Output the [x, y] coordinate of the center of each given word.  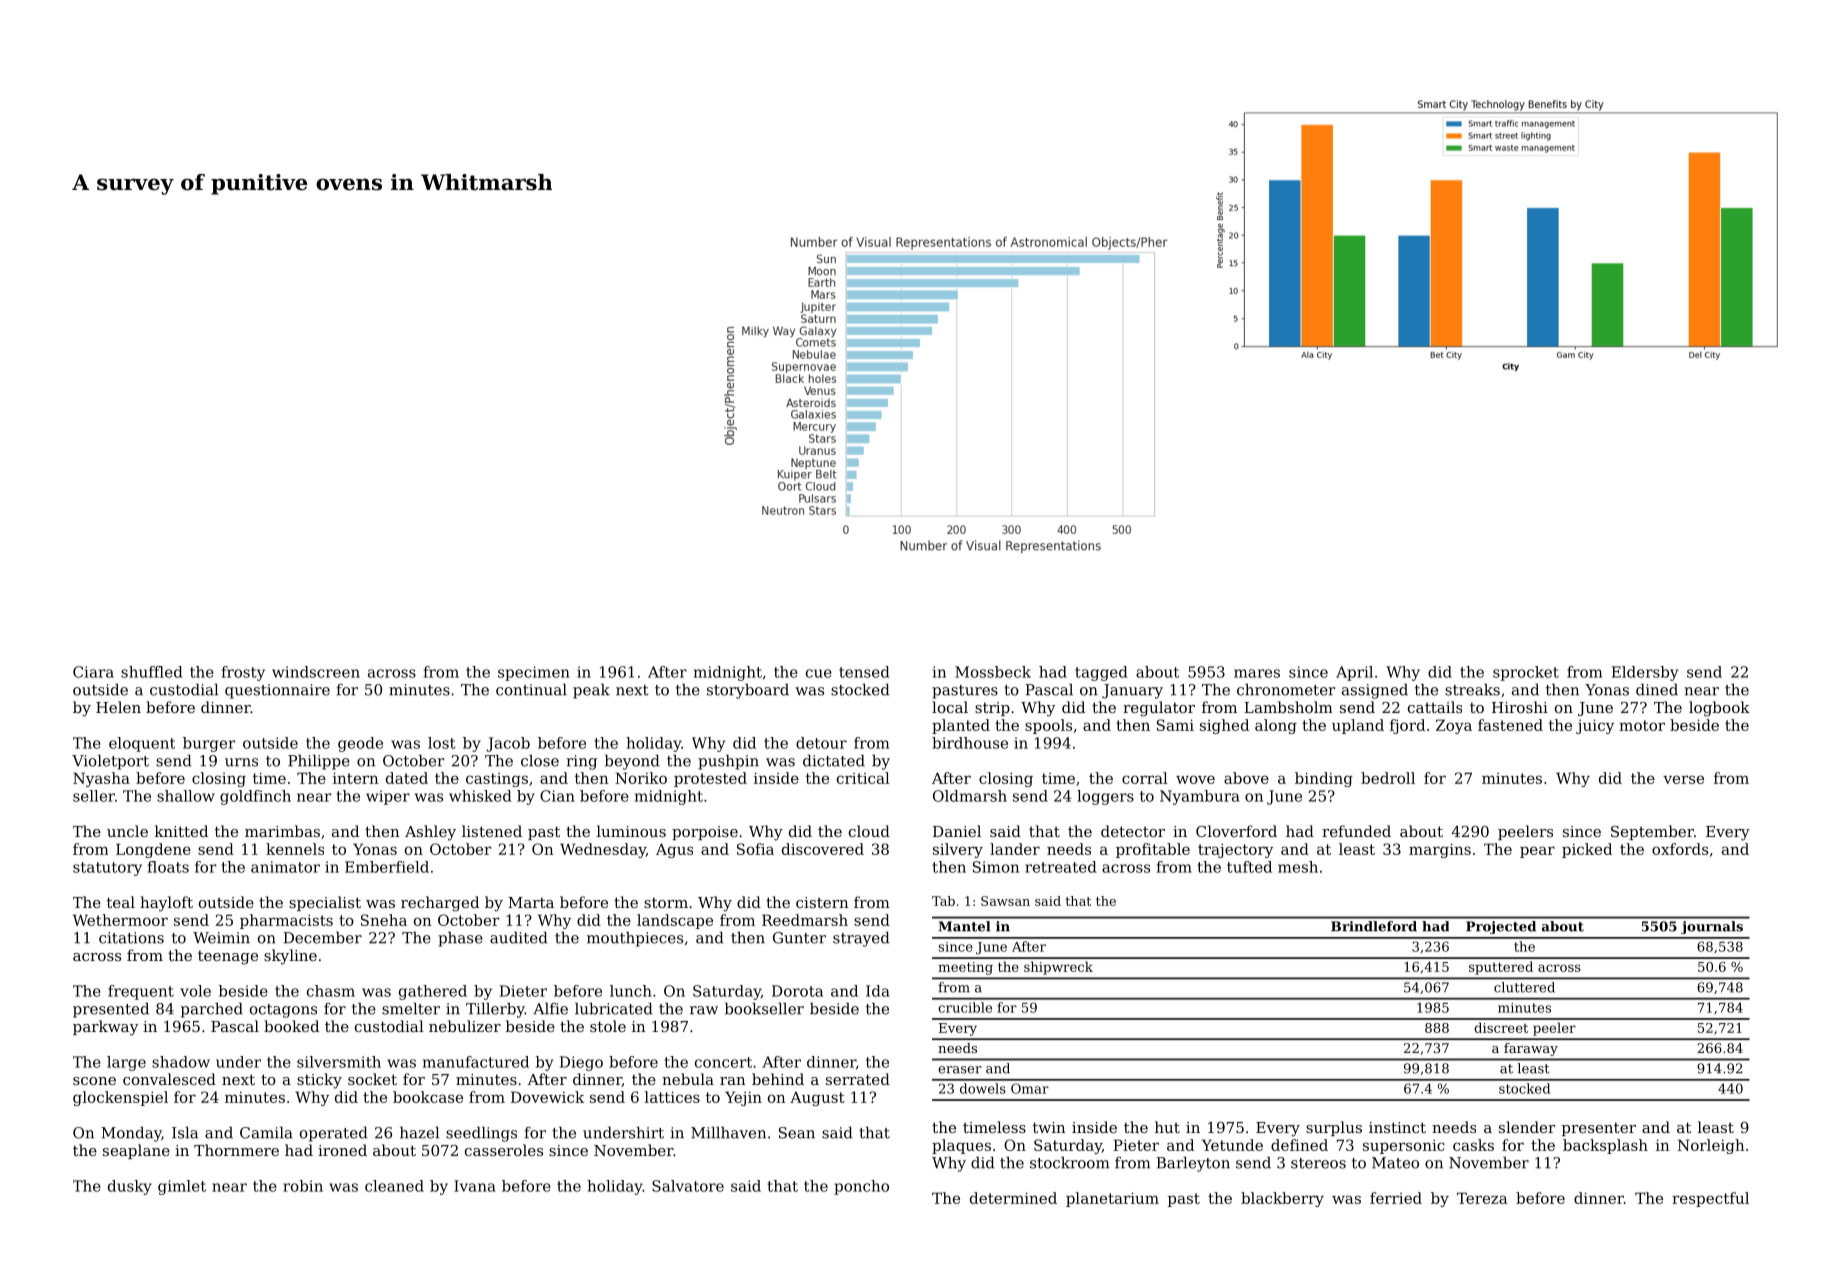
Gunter [799, 938]
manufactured [476, 1062]
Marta [531, 902]
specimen [534, 673]
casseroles [504, 1150]
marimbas [282, 831]
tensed [864, 672]
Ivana [475, 1186]
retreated [1061, 867]
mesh [1298, 867]
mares [1257, 673]
